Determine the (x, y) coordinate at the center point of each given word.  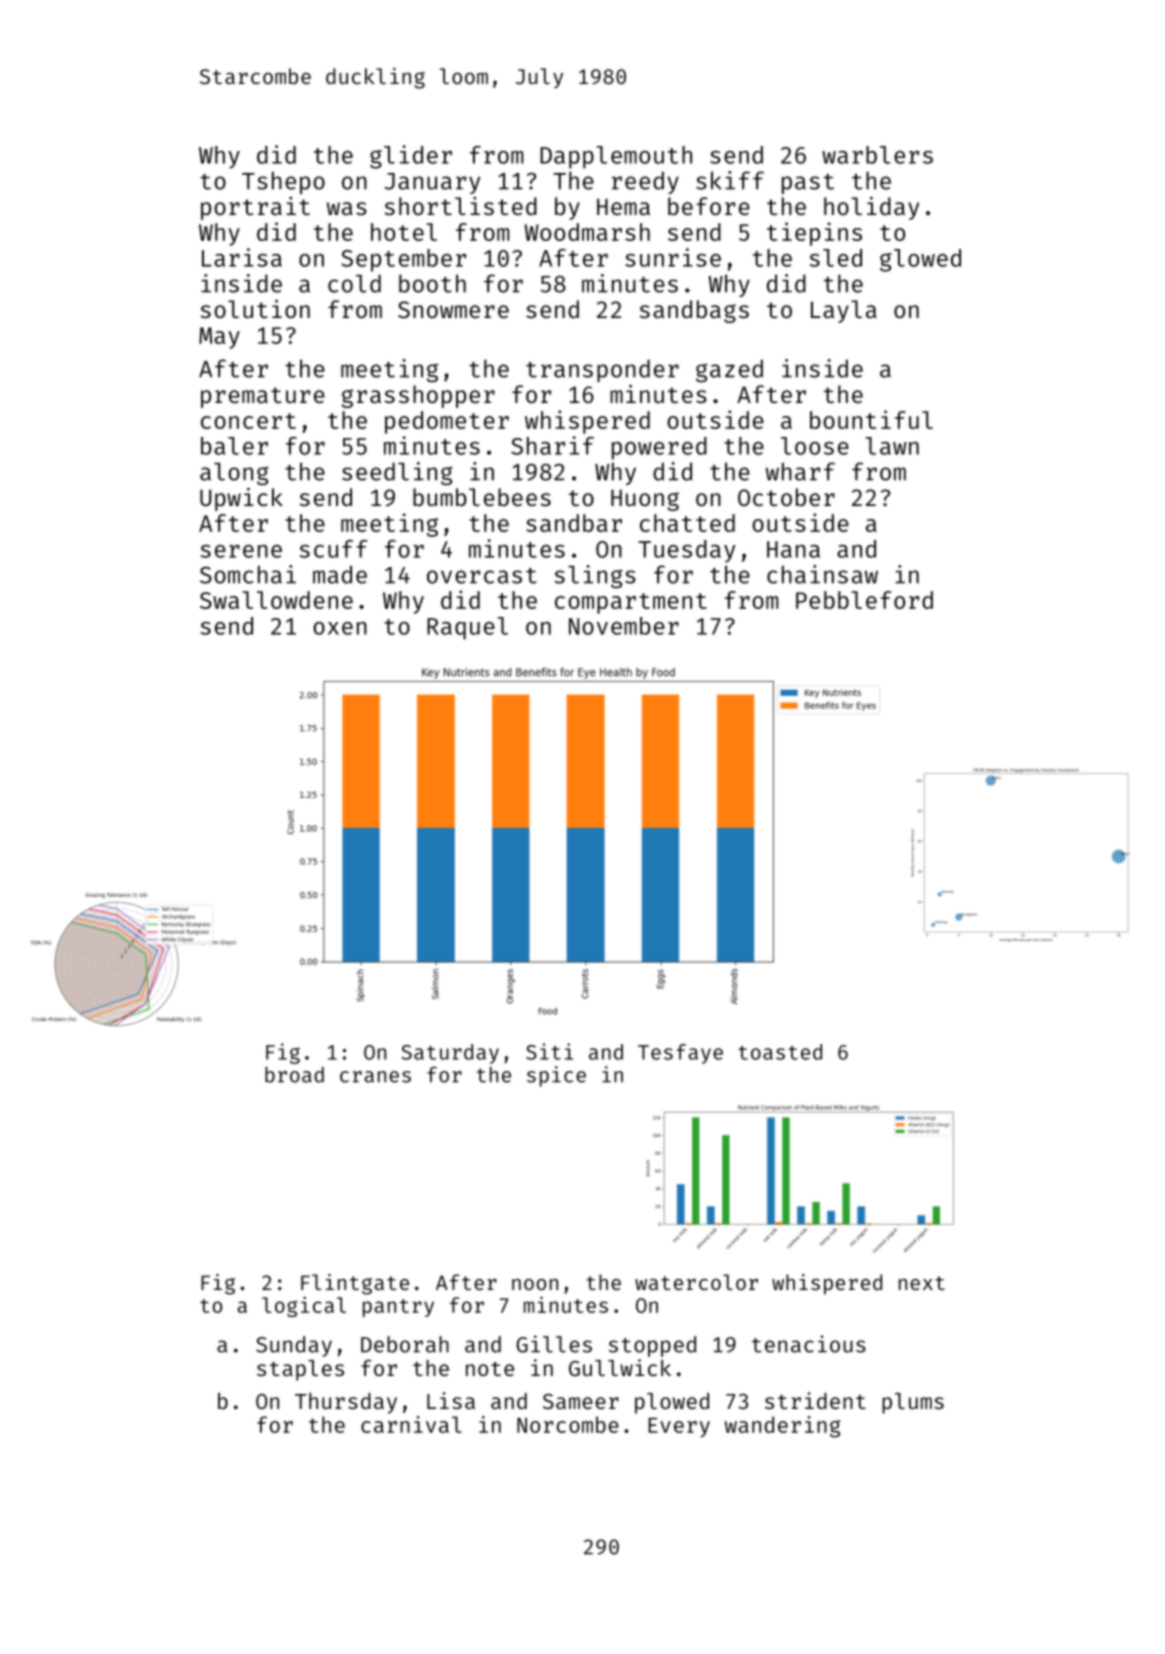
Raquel (467, 628)
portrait (255, 208)
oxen (340, 628)
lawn (892, 446)
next (922, 1283)
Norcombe (568, 1424)
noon (535, 1284)
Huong (645, 500)
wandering (783, 1427)
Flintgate (355, 1284)
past (808, 184)
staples (300, 1370)
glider (411, 157)
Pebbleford (864, 600)
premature (263, 397)
